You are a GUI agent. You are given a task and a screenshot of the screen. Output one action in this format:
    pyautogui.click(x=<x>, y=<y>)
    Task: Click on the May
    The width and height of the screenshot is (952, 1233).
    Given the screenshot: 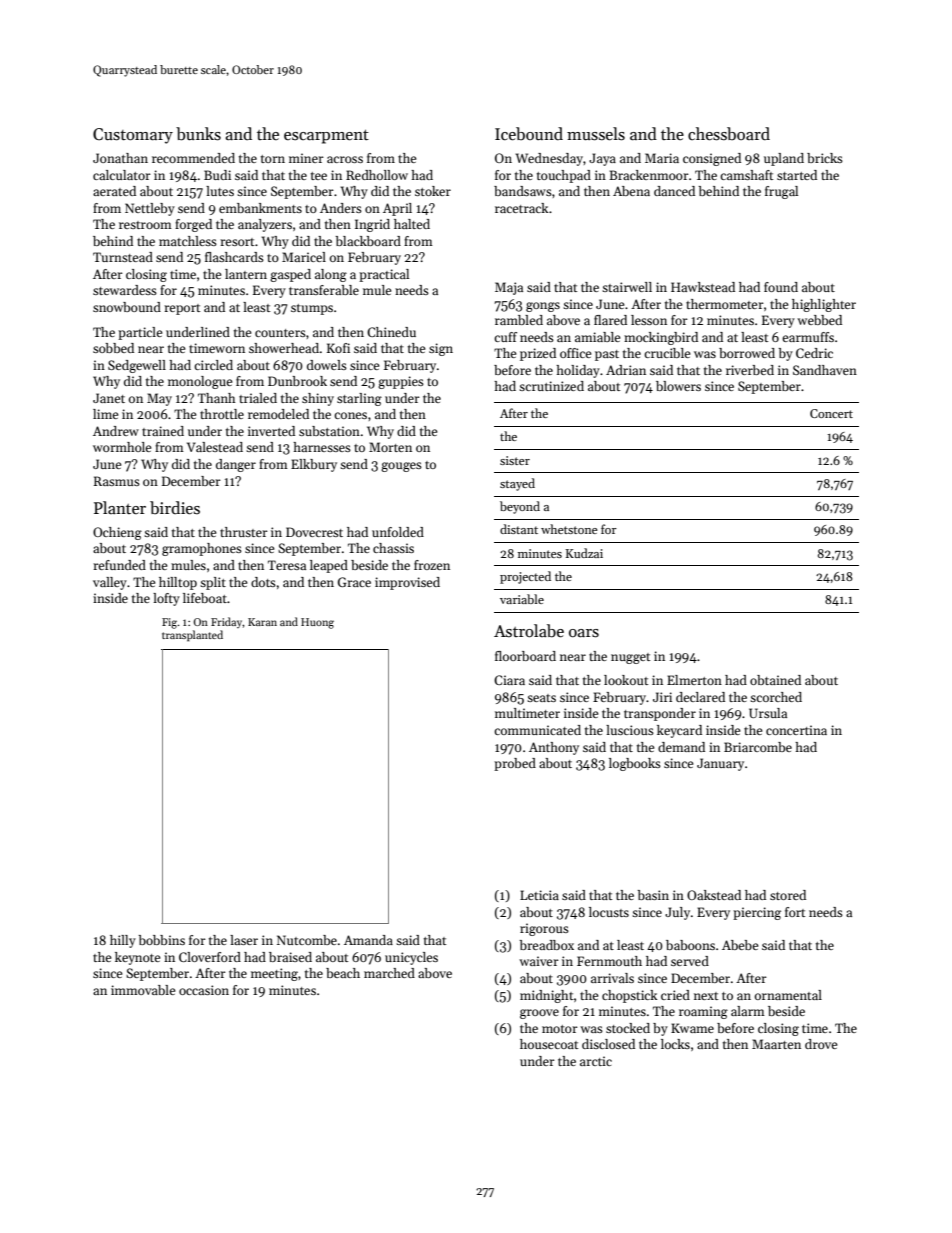 What is the action you would take?
    pyautogui.click(x=159, y=399)
